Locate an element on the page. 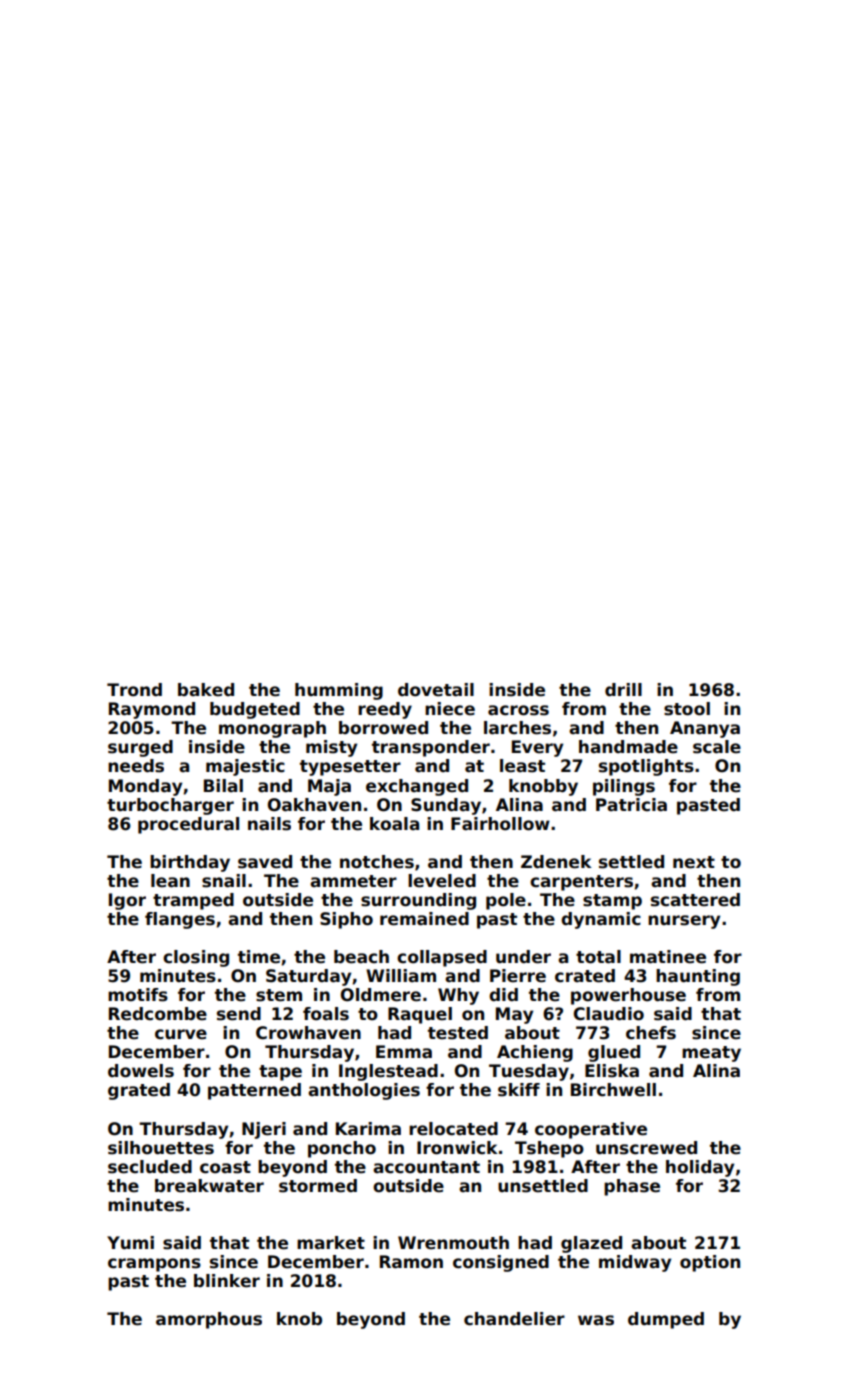 The width and height of the page is (849, 1400). beach is located at coordinates (361, 957).
